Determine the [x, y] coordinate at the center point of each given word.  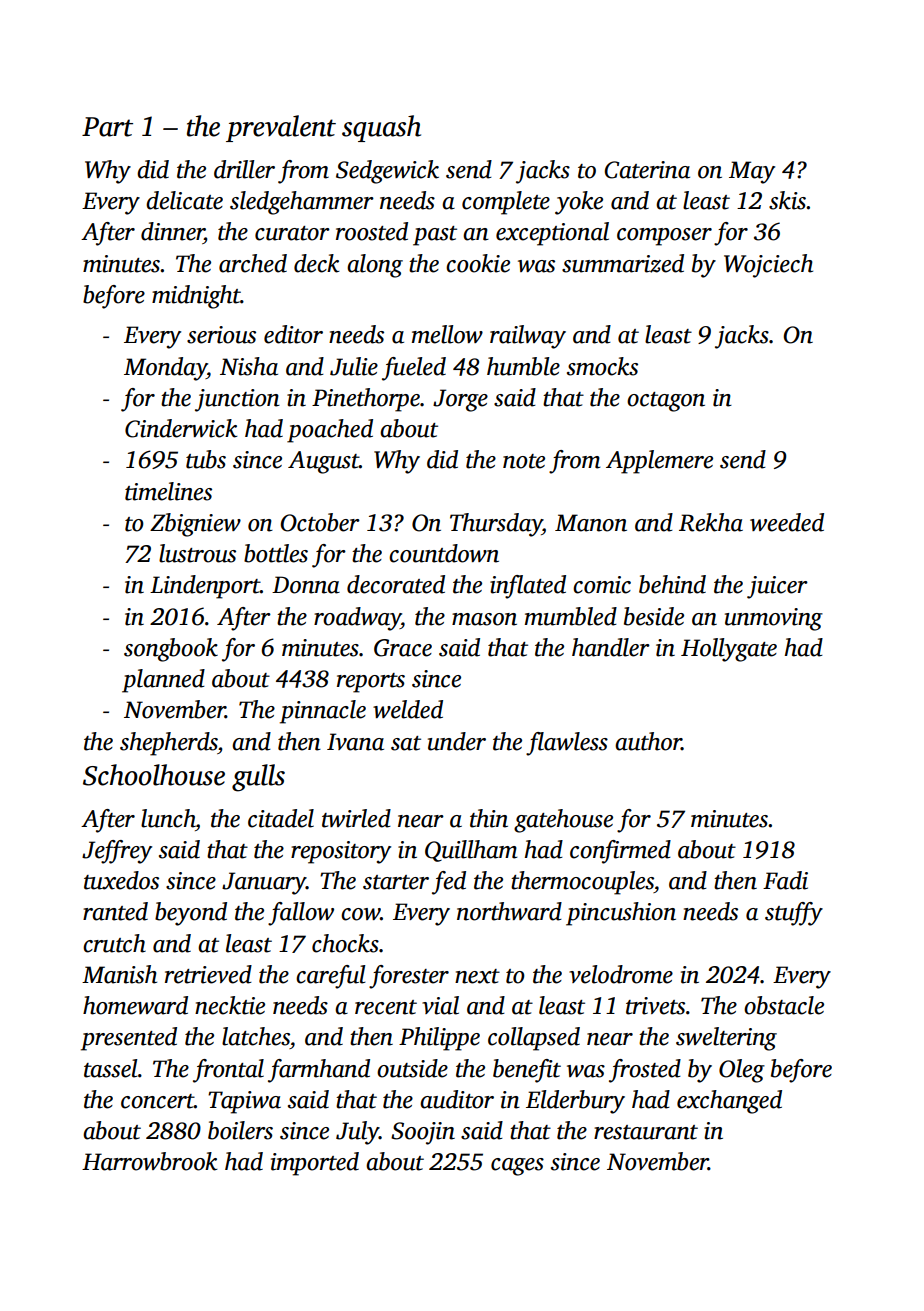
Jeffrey [117, 852]
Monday [165, 369]
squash [381, 128]
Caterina [647, 170]
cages [517, 1167]
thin [489, 818]
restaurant [646, 1132]
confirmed [620, 852]
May [752, 172]
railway [528, 337]
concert [157, 1101]
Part [107, 127]
